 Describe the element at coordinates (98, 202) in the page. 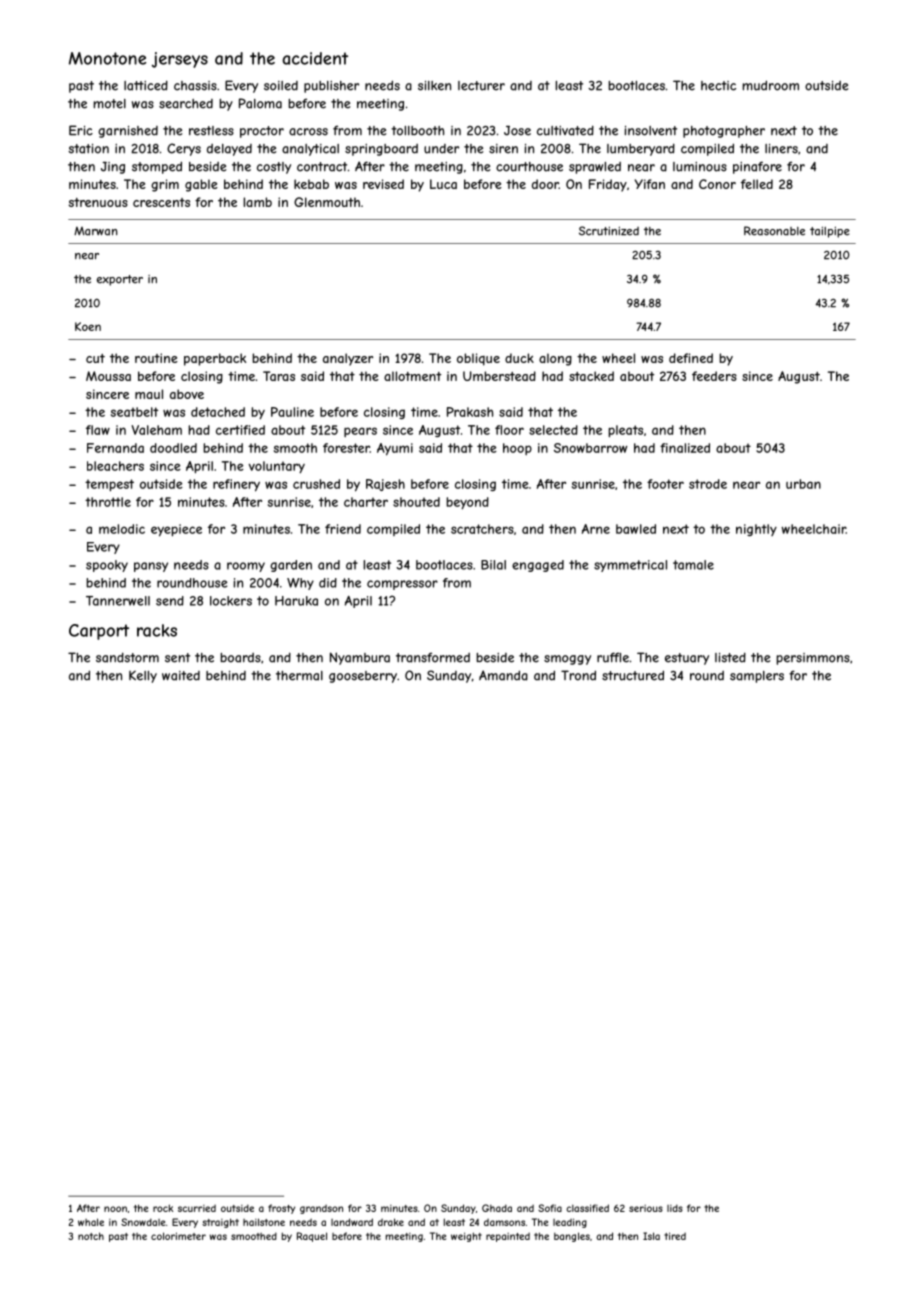

I see `strenuous` at that location.
